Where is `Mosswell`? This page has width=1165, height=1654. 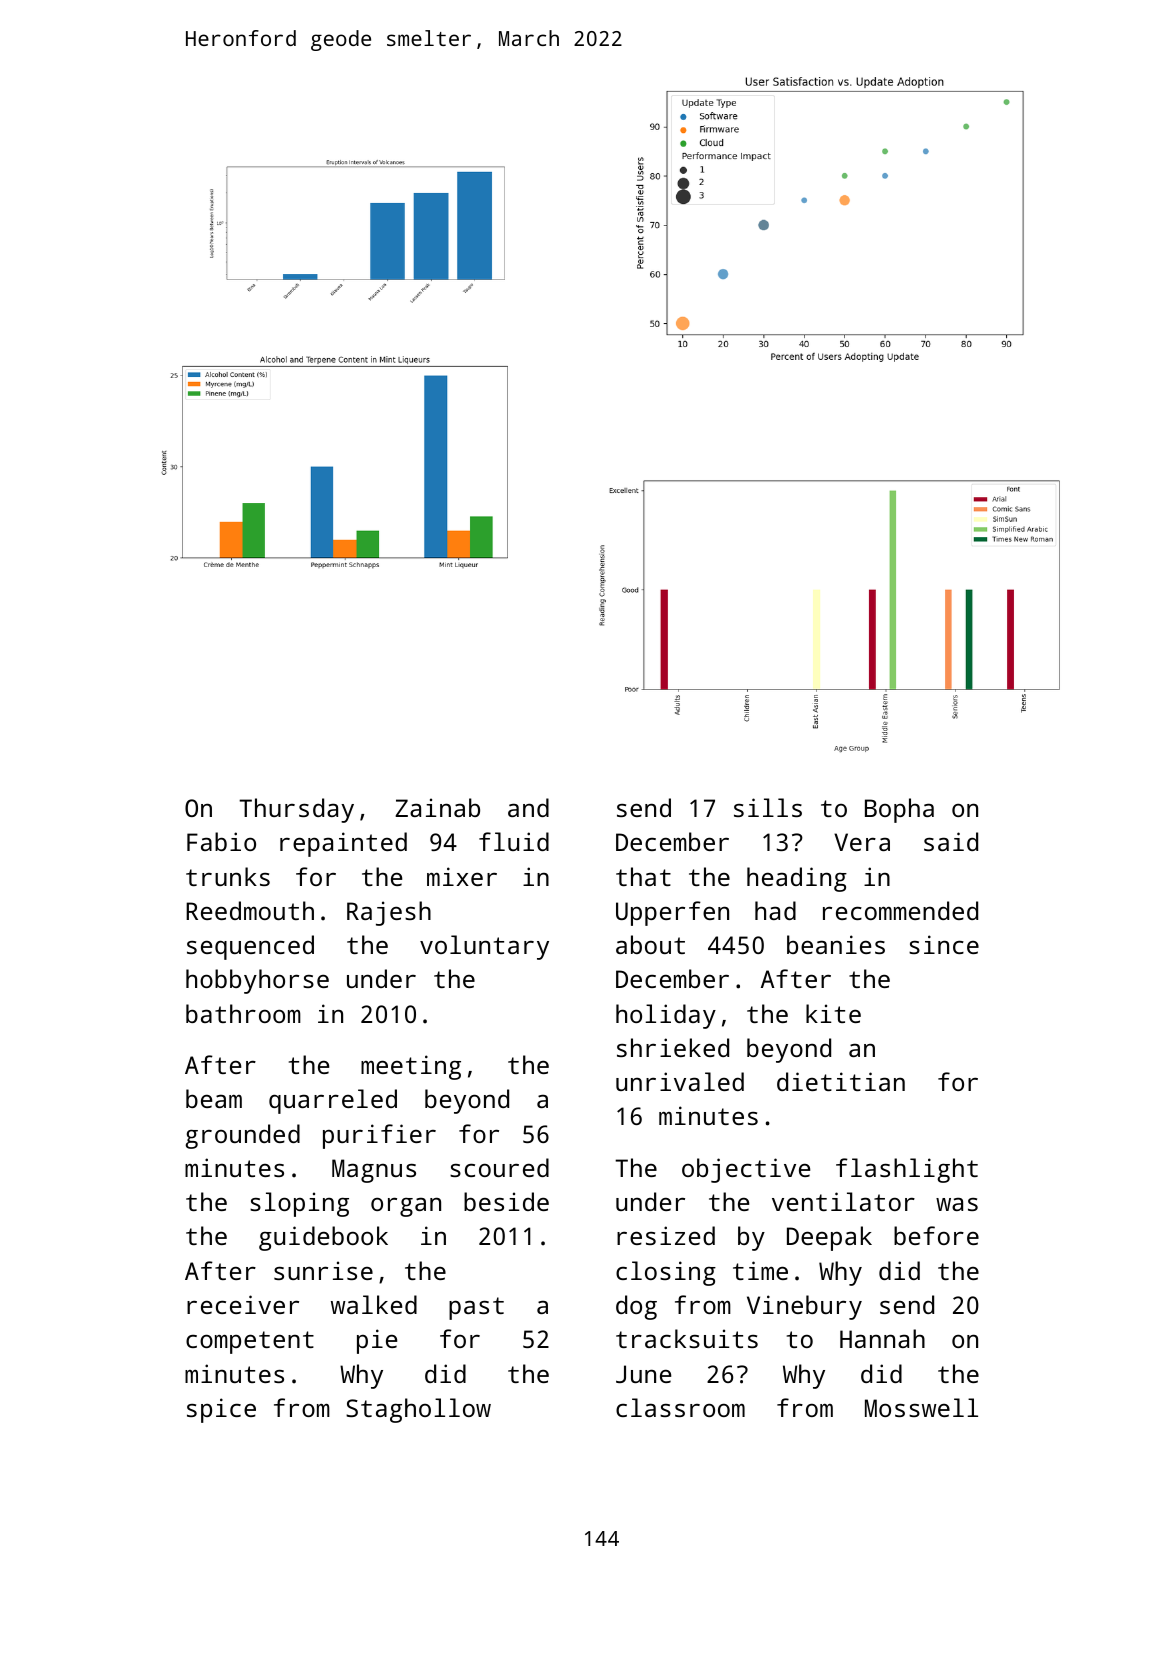
Mosswell is located at coordinates (921, 1407).
